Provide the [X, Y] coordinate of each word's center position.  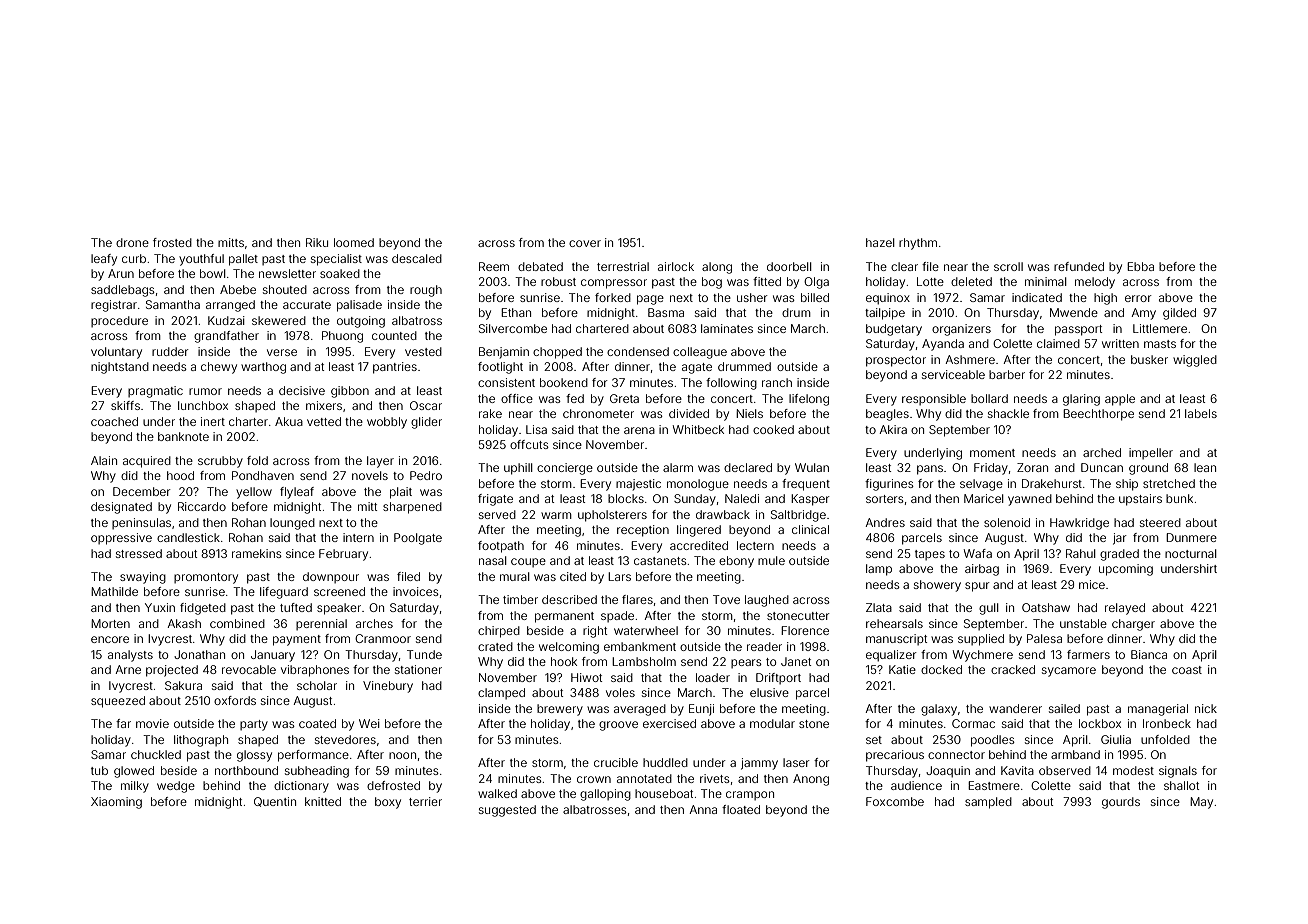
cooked [773, 429]
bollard [989, 398]
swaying [143, 578]
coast [1187, 670]
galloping [605, 795]
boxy [388, 803]
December [142, 491]
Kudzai [226, 320]
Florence [805, 630]
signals [1178, 772]
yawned [1030, 500]
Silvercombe [513, 328]
